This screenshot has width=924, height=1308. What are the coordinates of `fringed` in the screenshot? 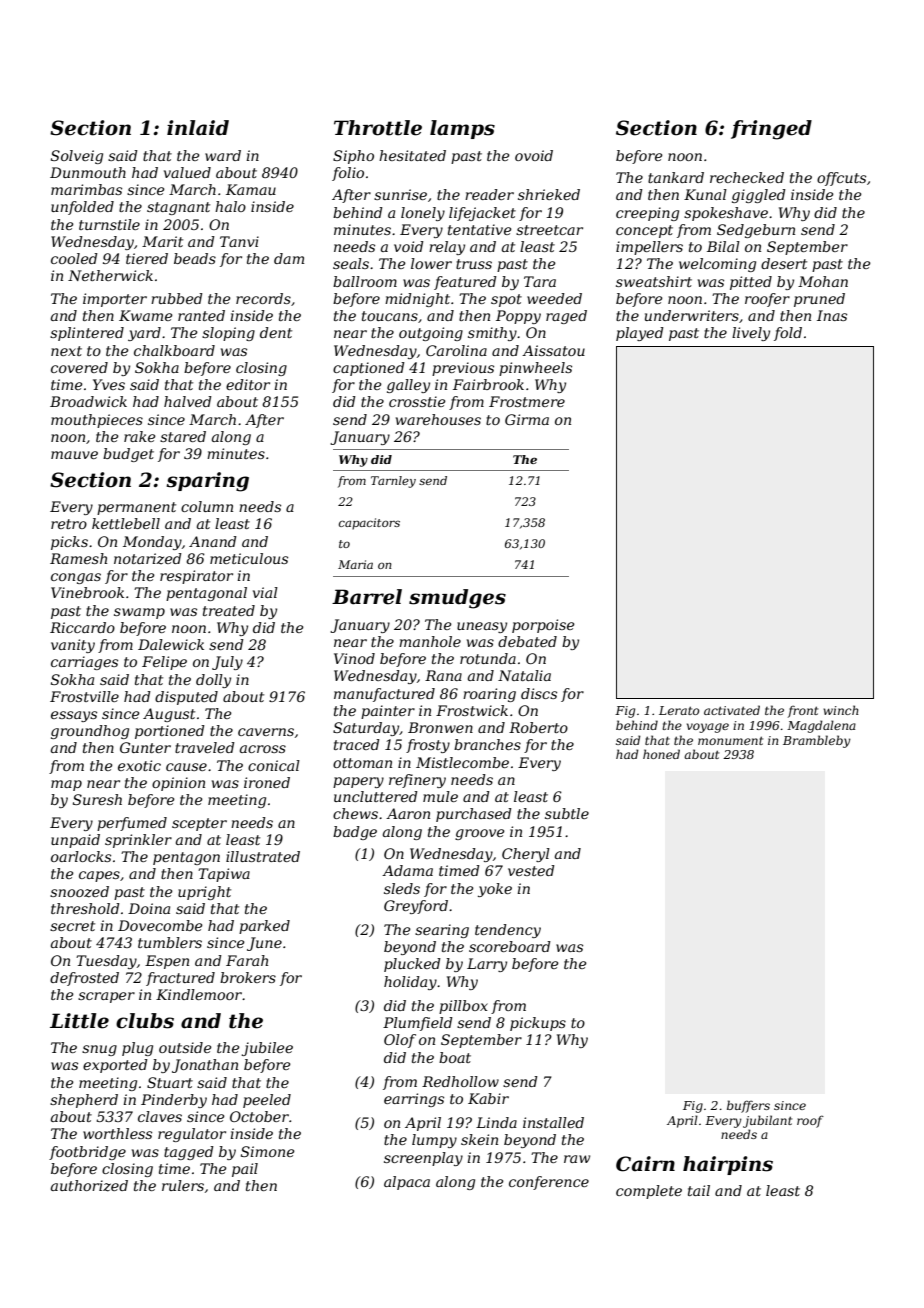 It's located at (771, 130).
